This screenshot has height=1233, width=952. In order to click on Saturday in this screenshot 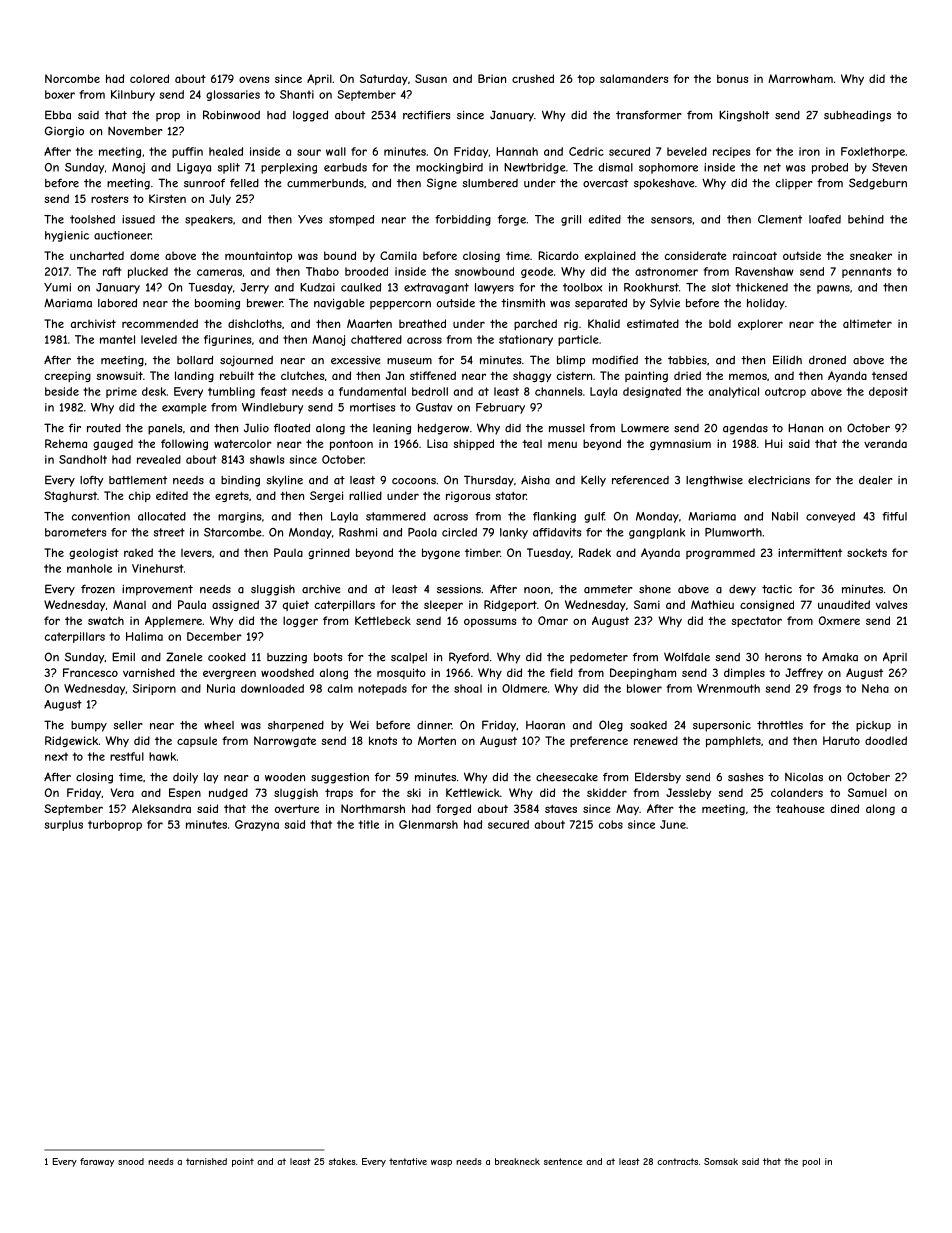, I will do `click(384, 80)`.
